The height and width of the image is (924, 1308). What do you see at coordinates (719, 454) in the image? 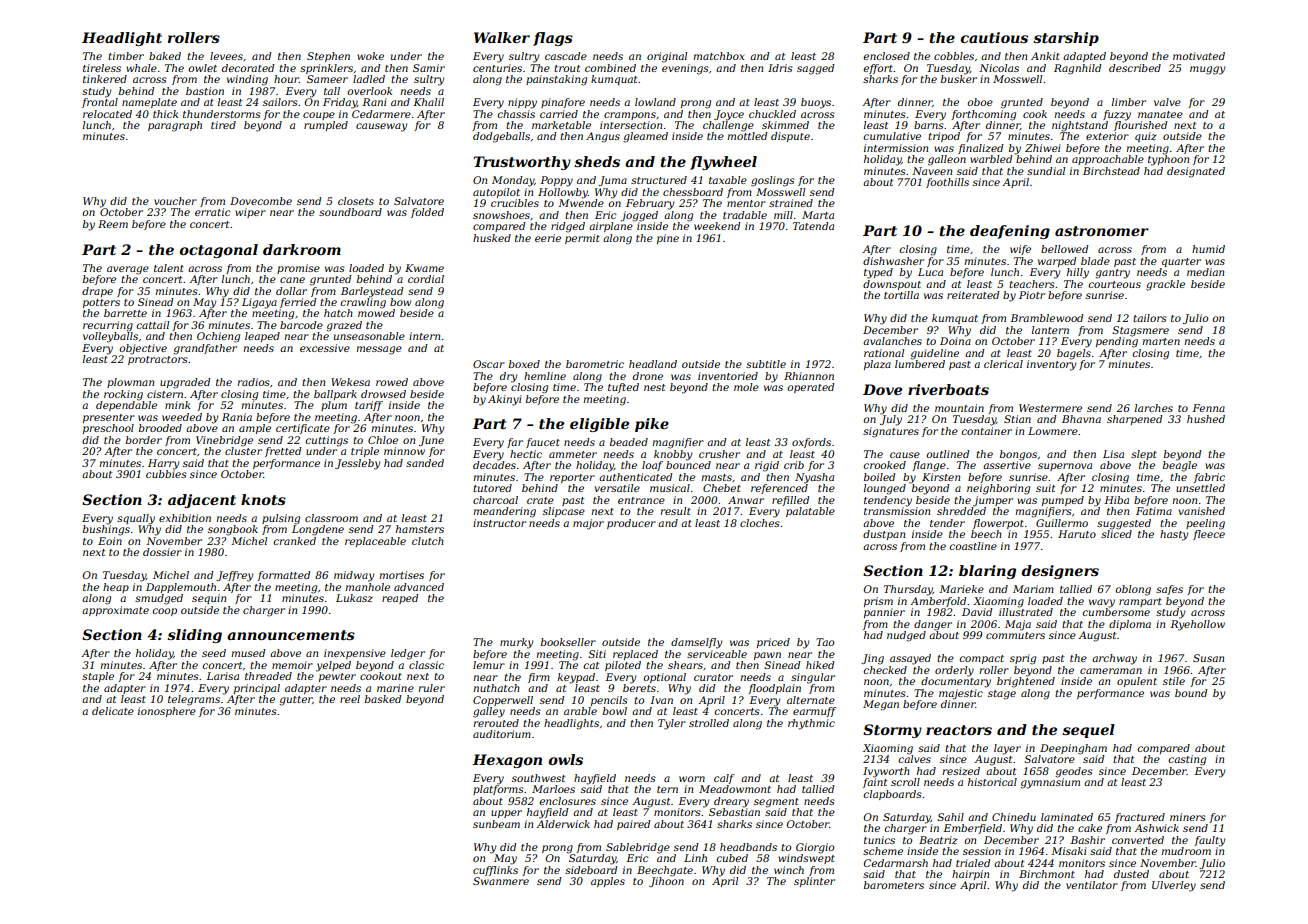
I see `crusher` at bounding box center [719, 454].
